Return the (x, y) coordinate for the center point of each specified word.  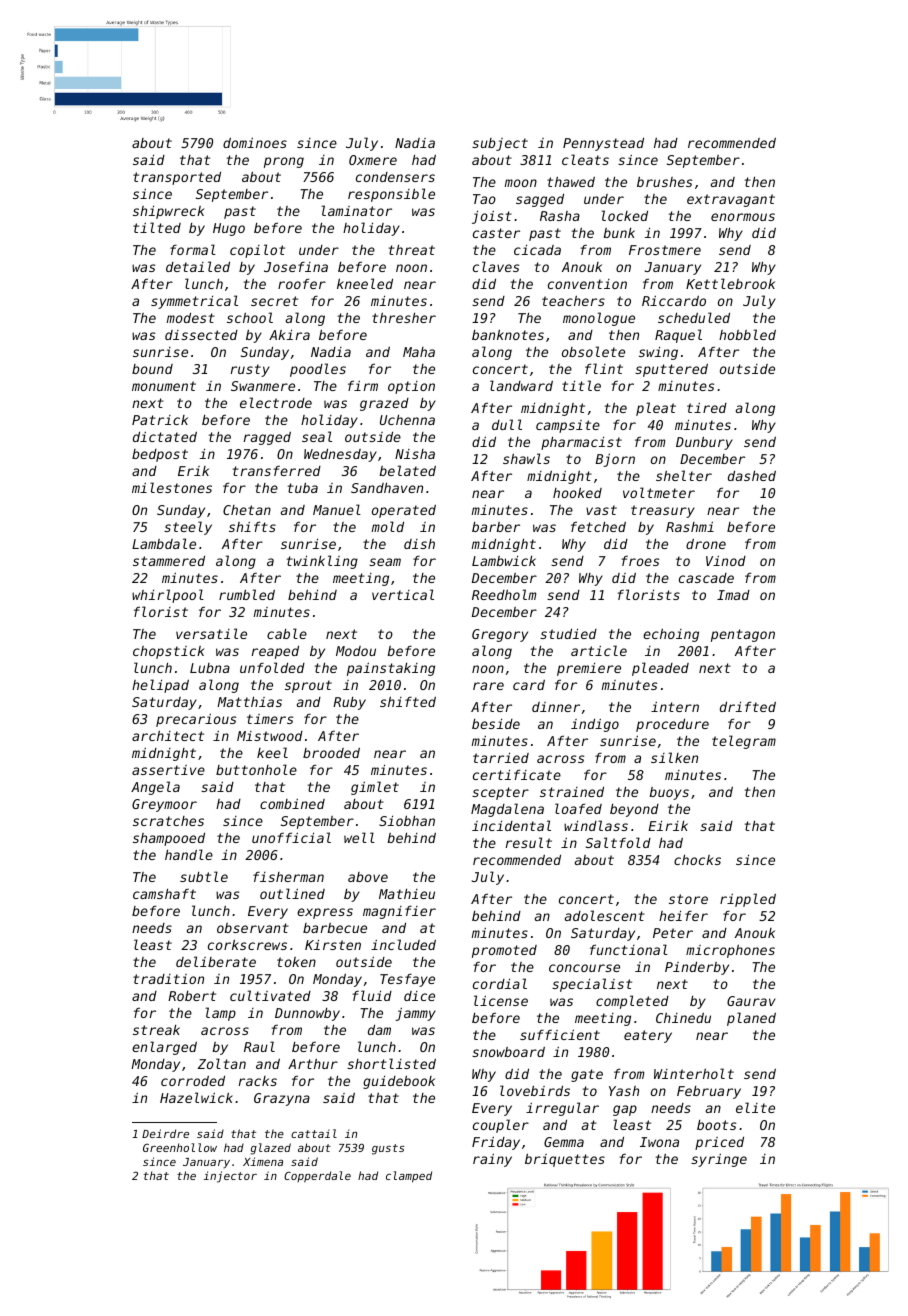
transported (177, 178)
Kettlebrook (730, 283)
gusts (388, 1149)
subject (500, 144)
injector (230, 1177)
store (688, 899)
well (359, 837)
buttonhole (256, 769)
